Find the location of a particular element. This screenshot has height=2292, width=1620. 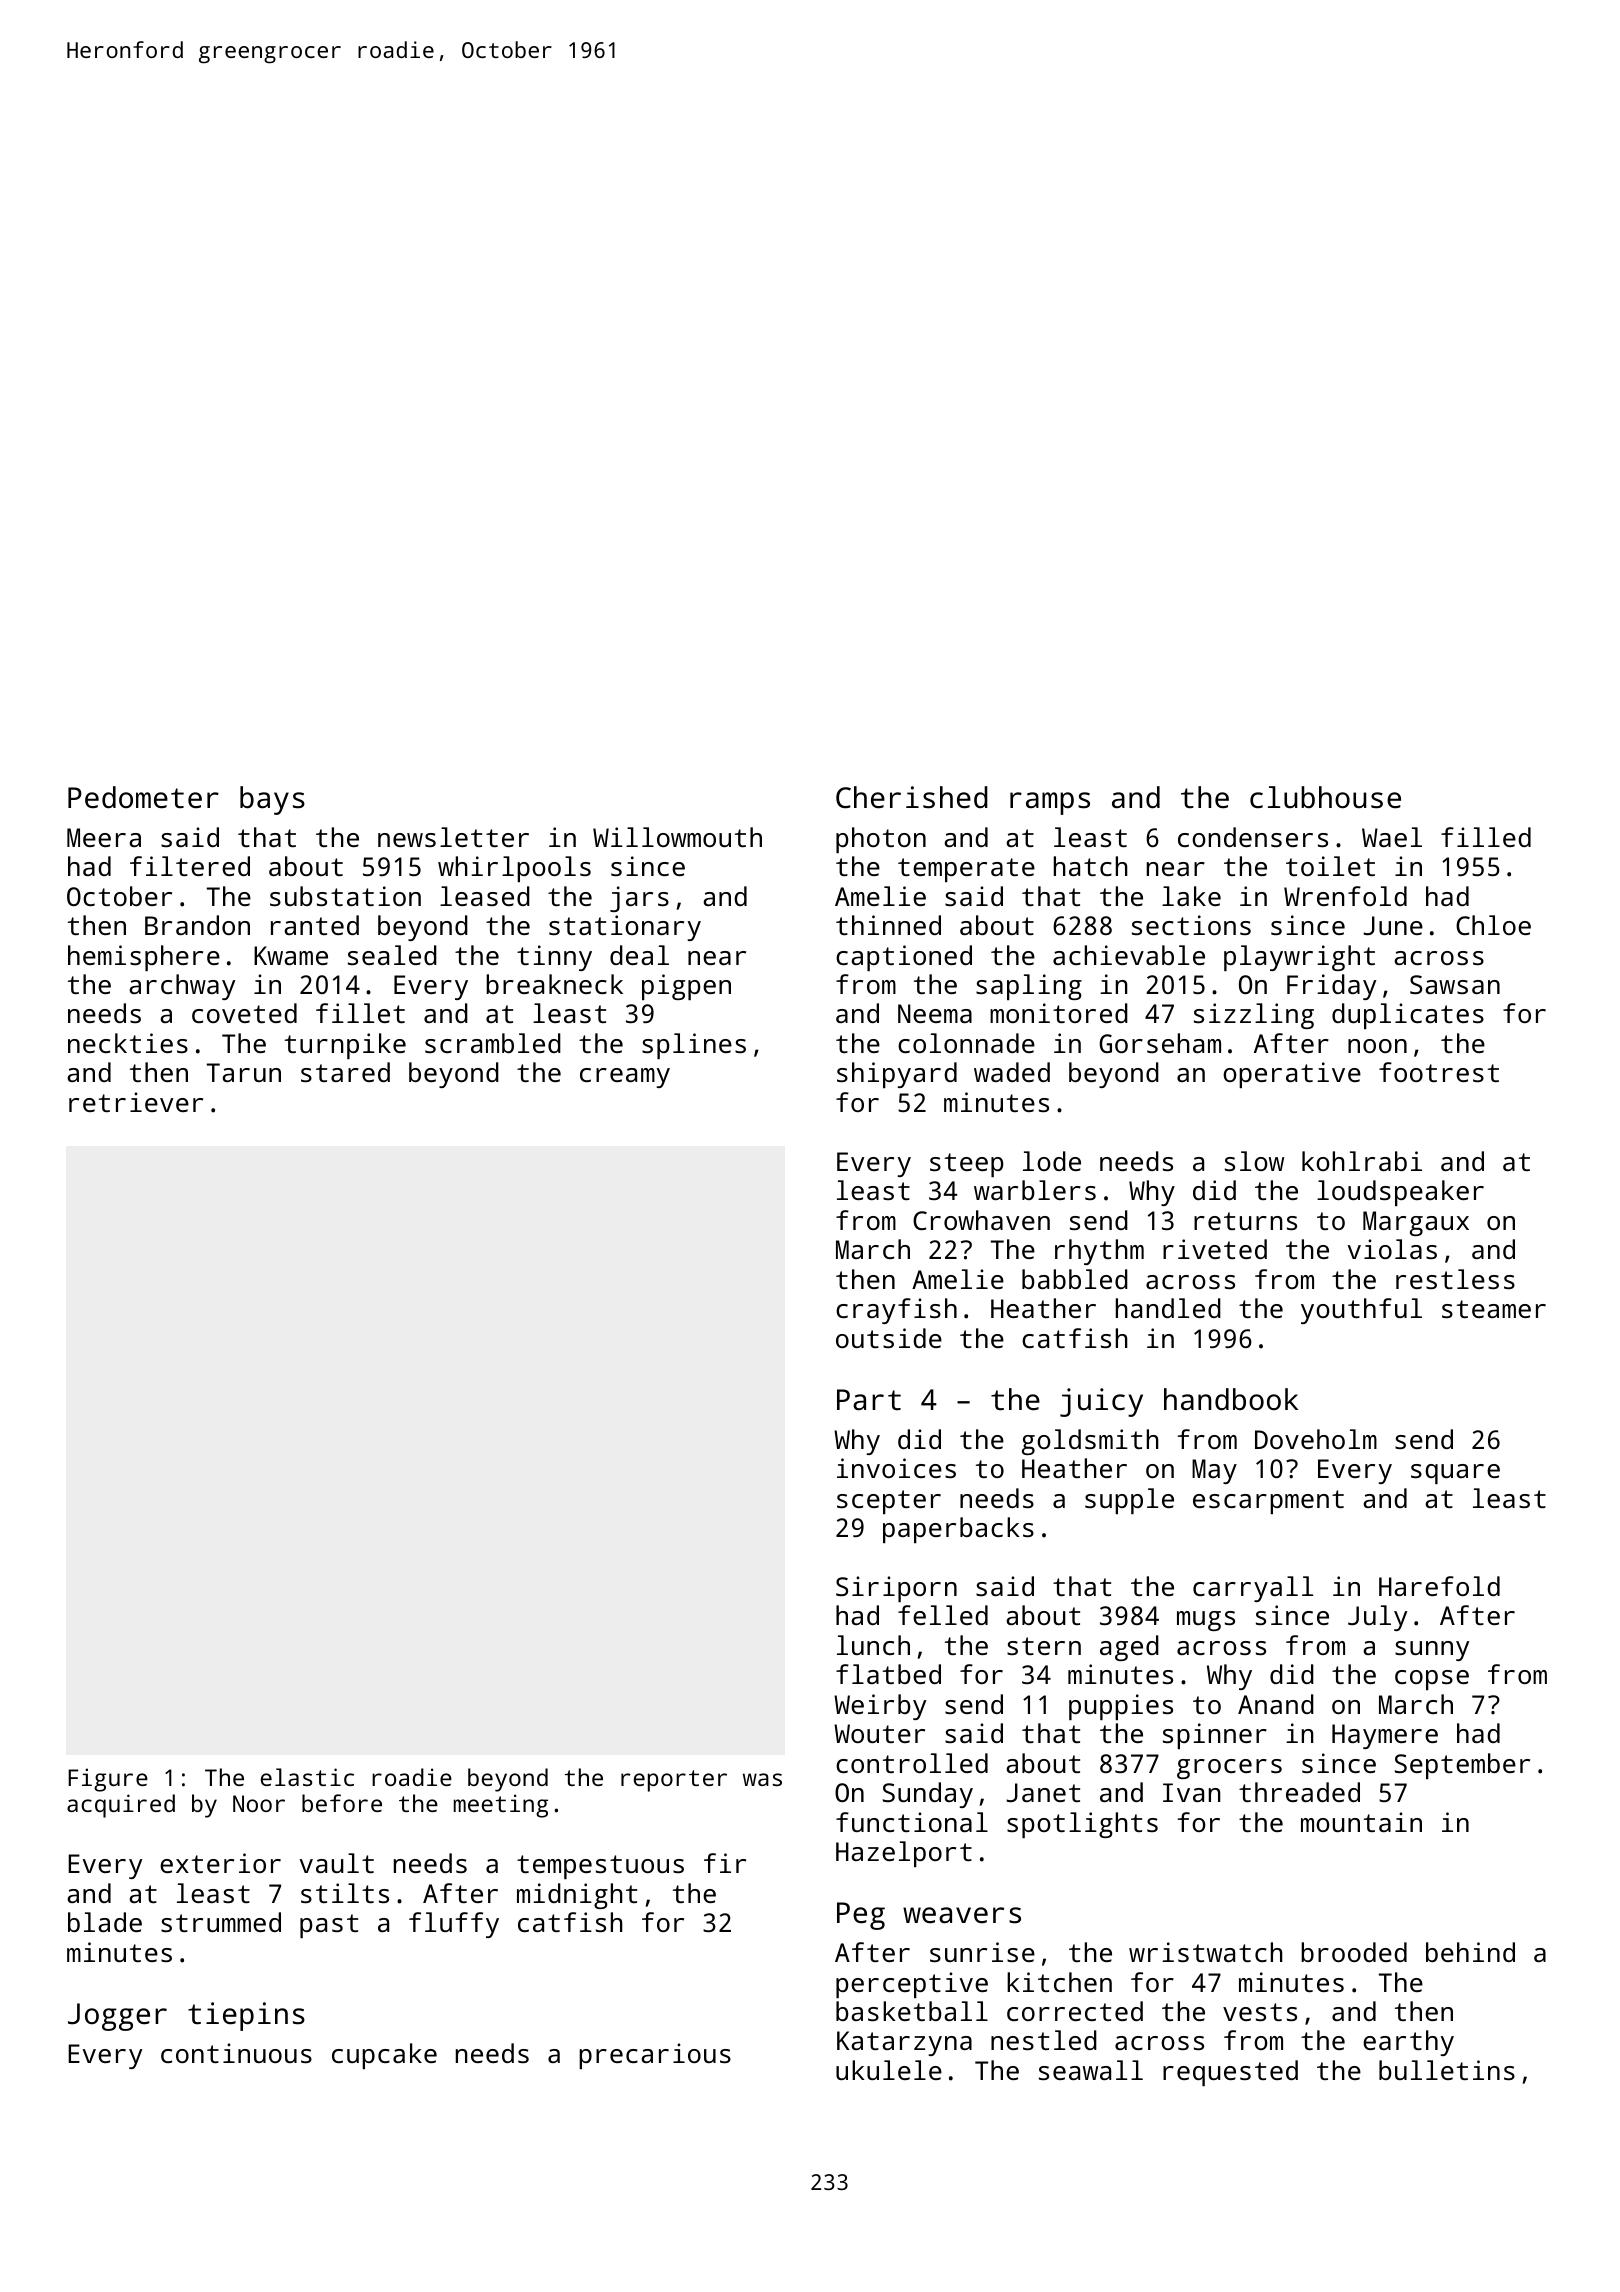

loudspeaker is located at coordinates (1400, 1193).
